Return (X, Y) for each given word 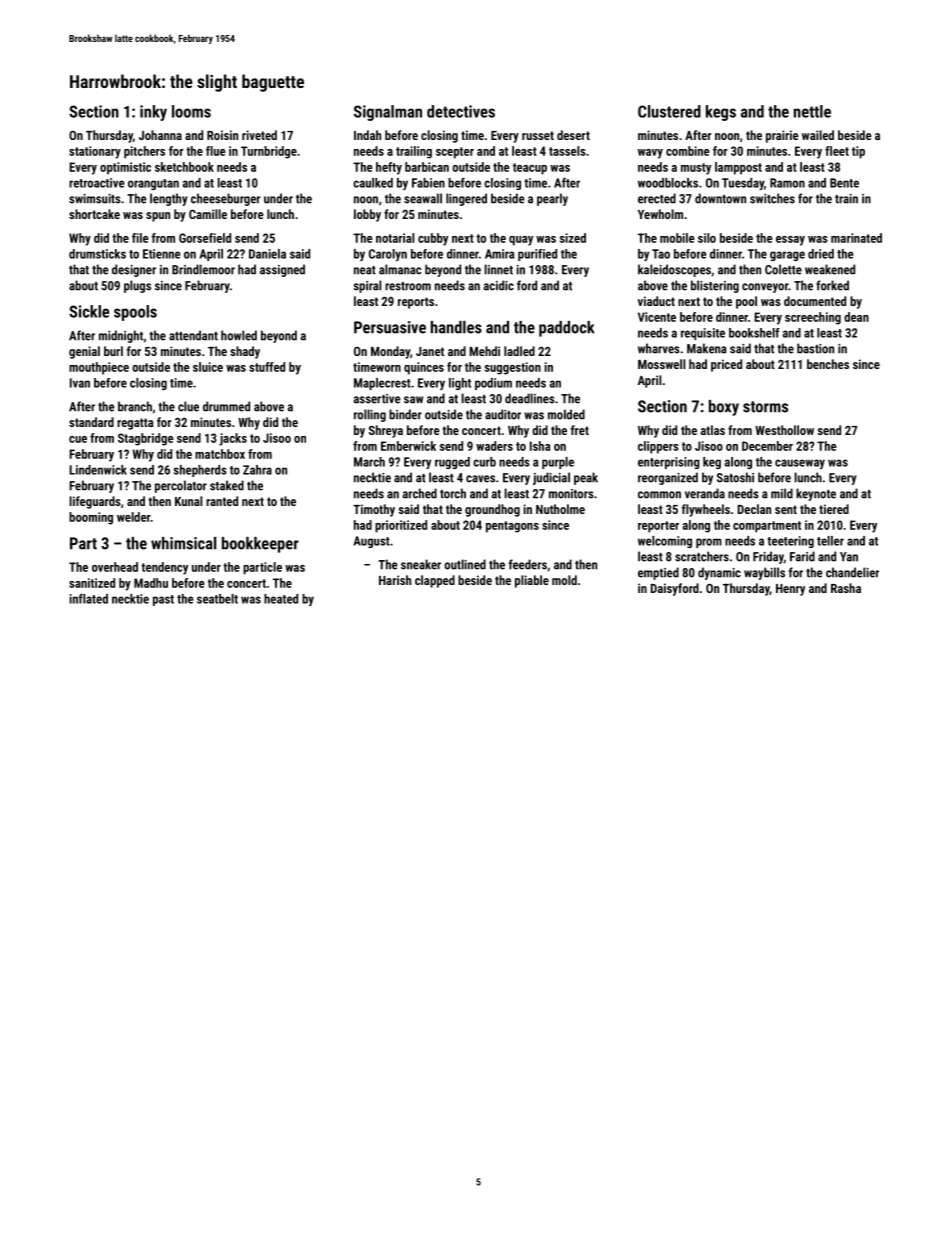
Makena (706, 348)
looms (191, 111)
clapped (435, 581)
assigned (282, 270)
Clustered (669, 111)
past (163, 600)
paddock (567, 329)
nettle (812, 111)
